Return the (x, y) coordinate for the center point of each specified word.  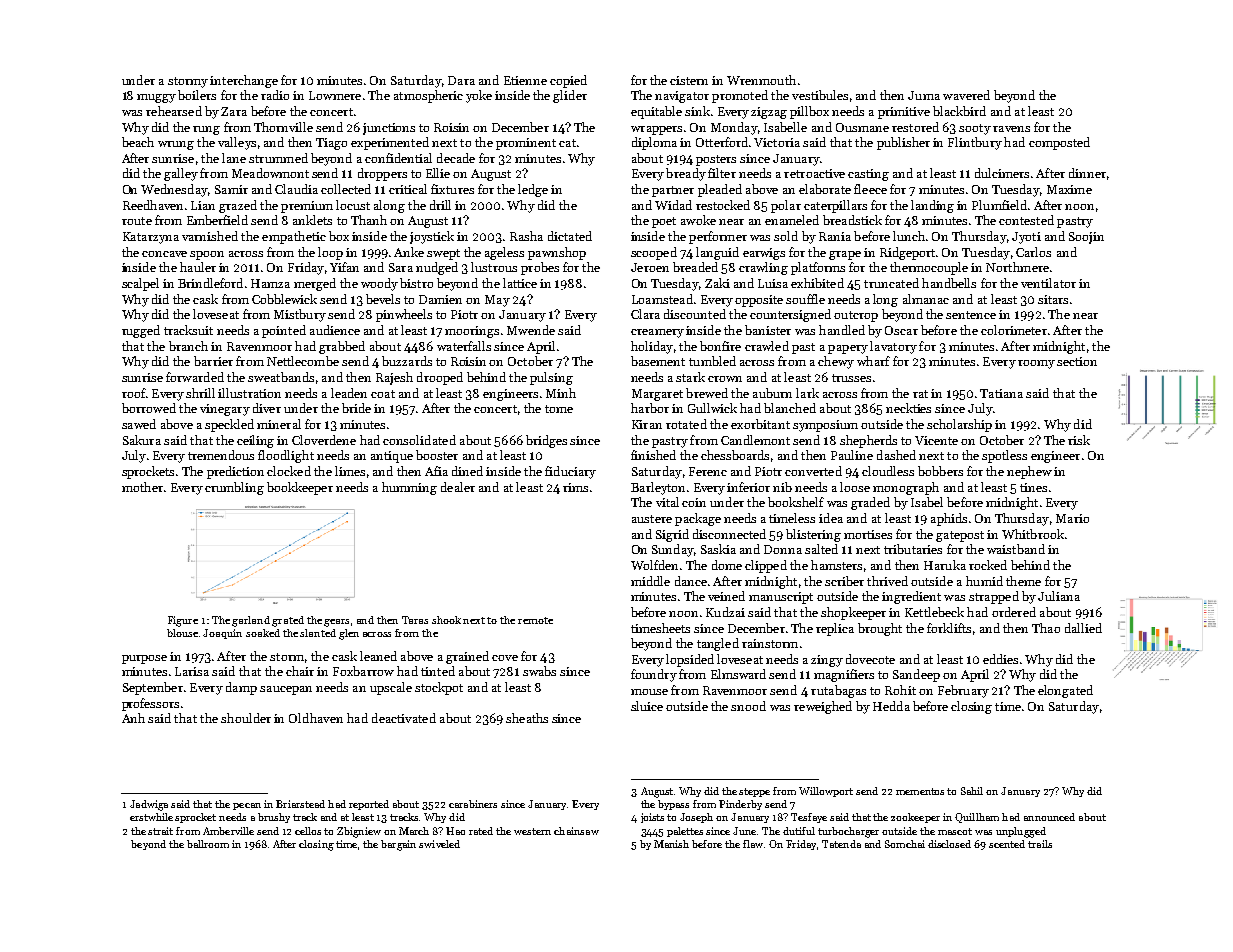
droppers (382, 174)
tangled (718, 644)
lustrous (494, 267)
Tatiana (1001, 393)
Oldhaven (316, 718)
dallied (1083, 628)
